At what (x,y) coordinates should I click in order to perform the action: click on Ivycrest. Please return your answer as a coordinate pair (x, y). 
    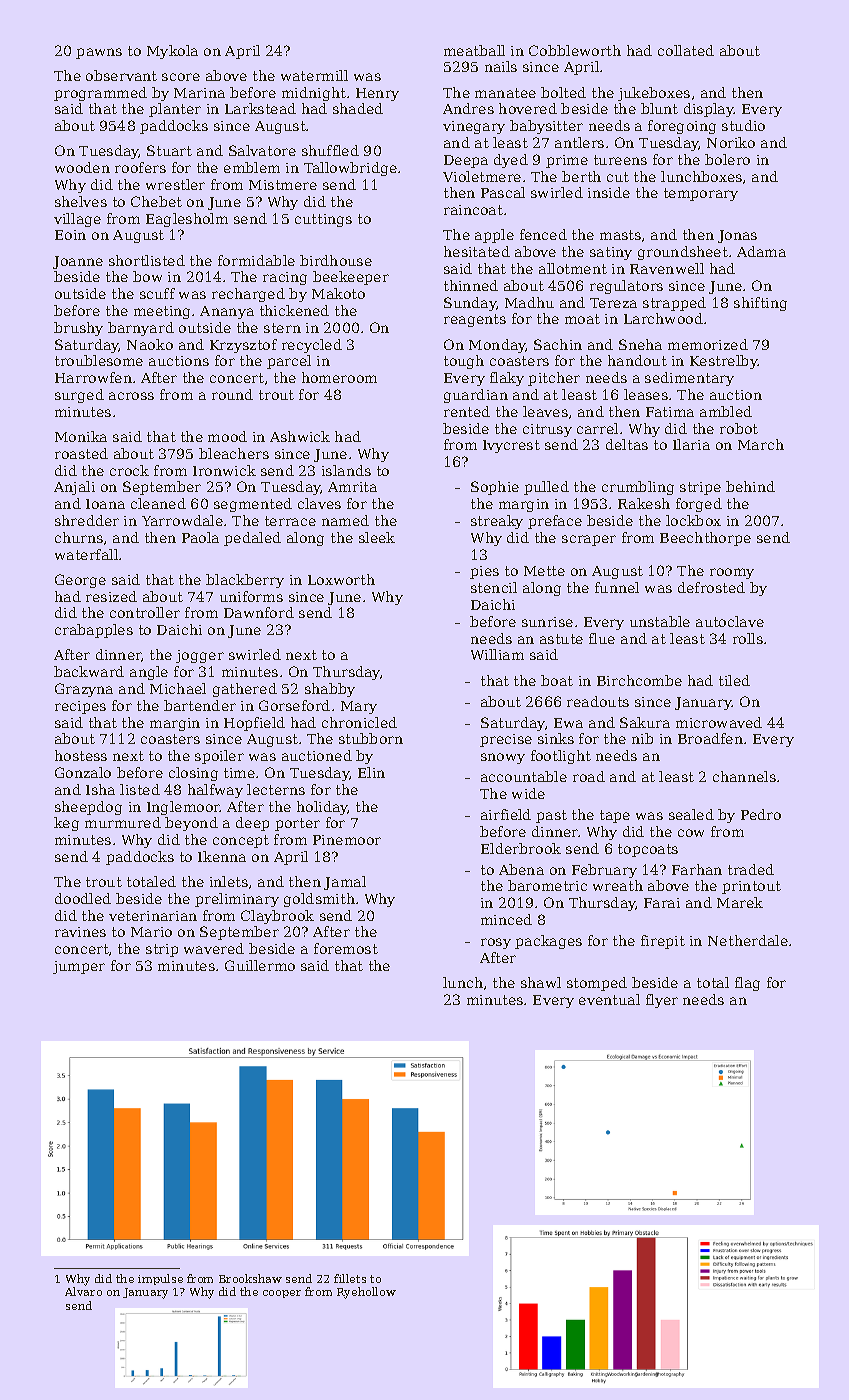
    Looking at the image, I should click on (511, 446).
